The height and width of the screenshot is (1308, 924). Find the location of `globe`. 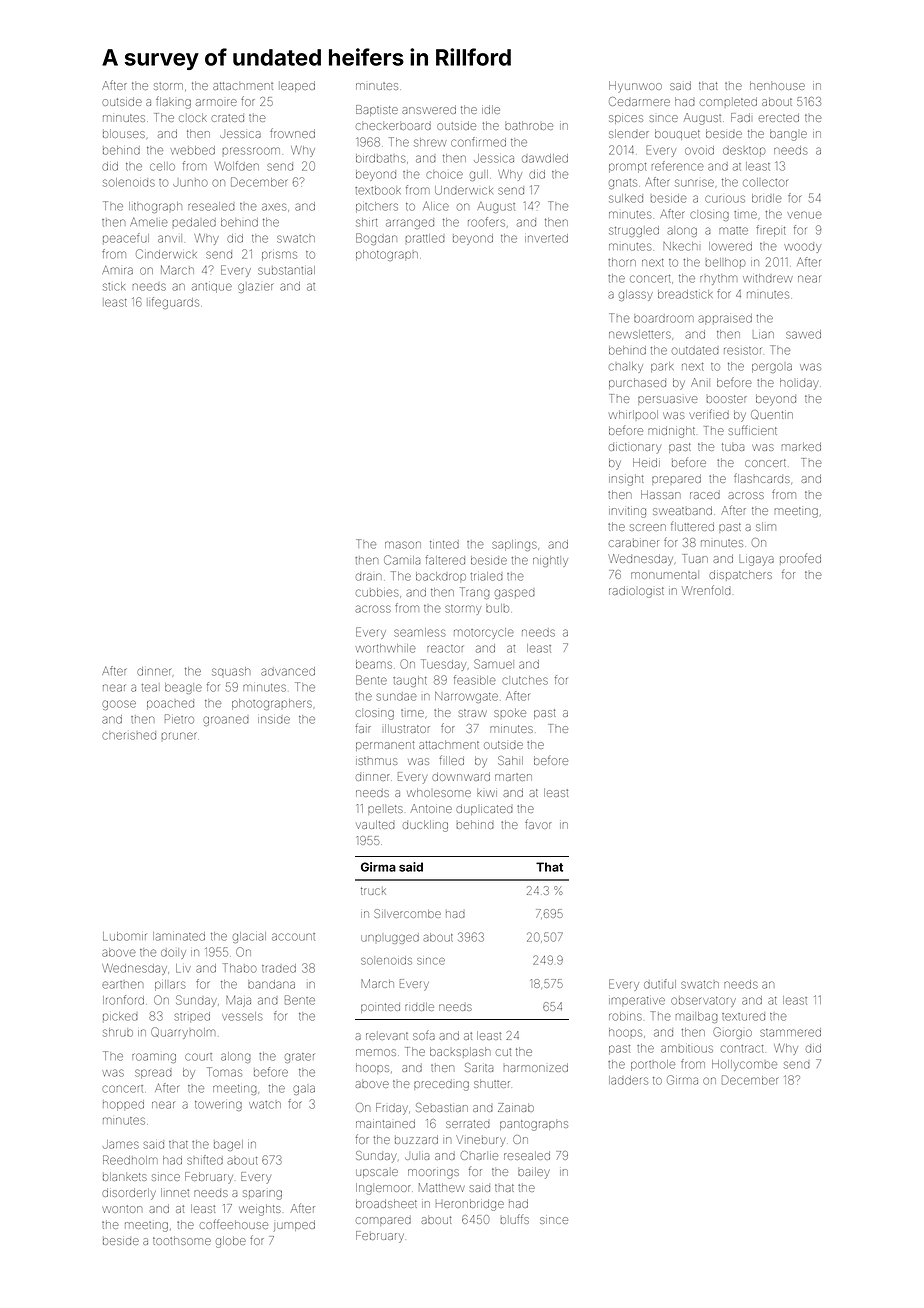

globe is located at coordinates (231, 1242).
